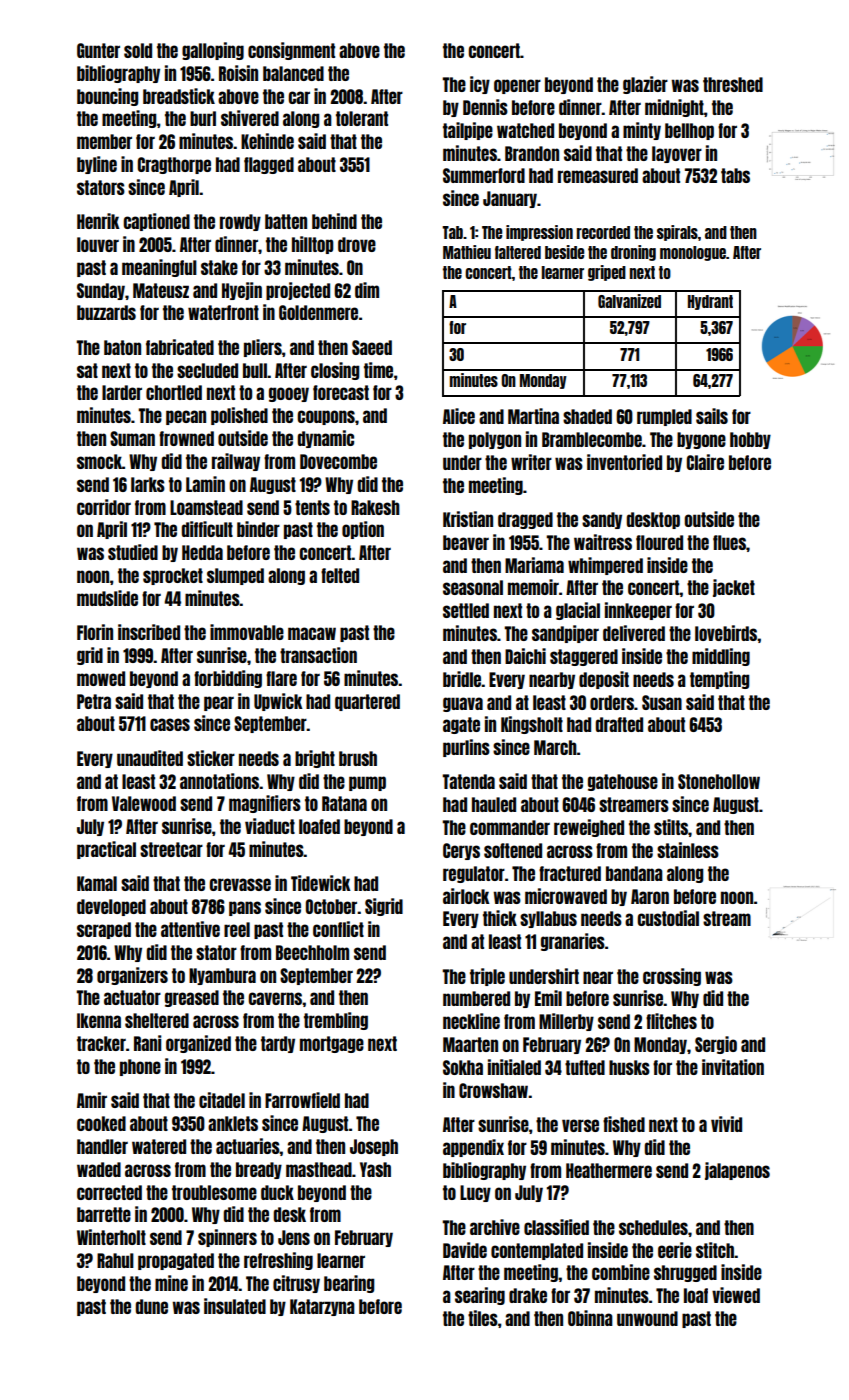 This screenshot has height=1400, width=849. I want to click on Rahul, so click(115, 1260).
